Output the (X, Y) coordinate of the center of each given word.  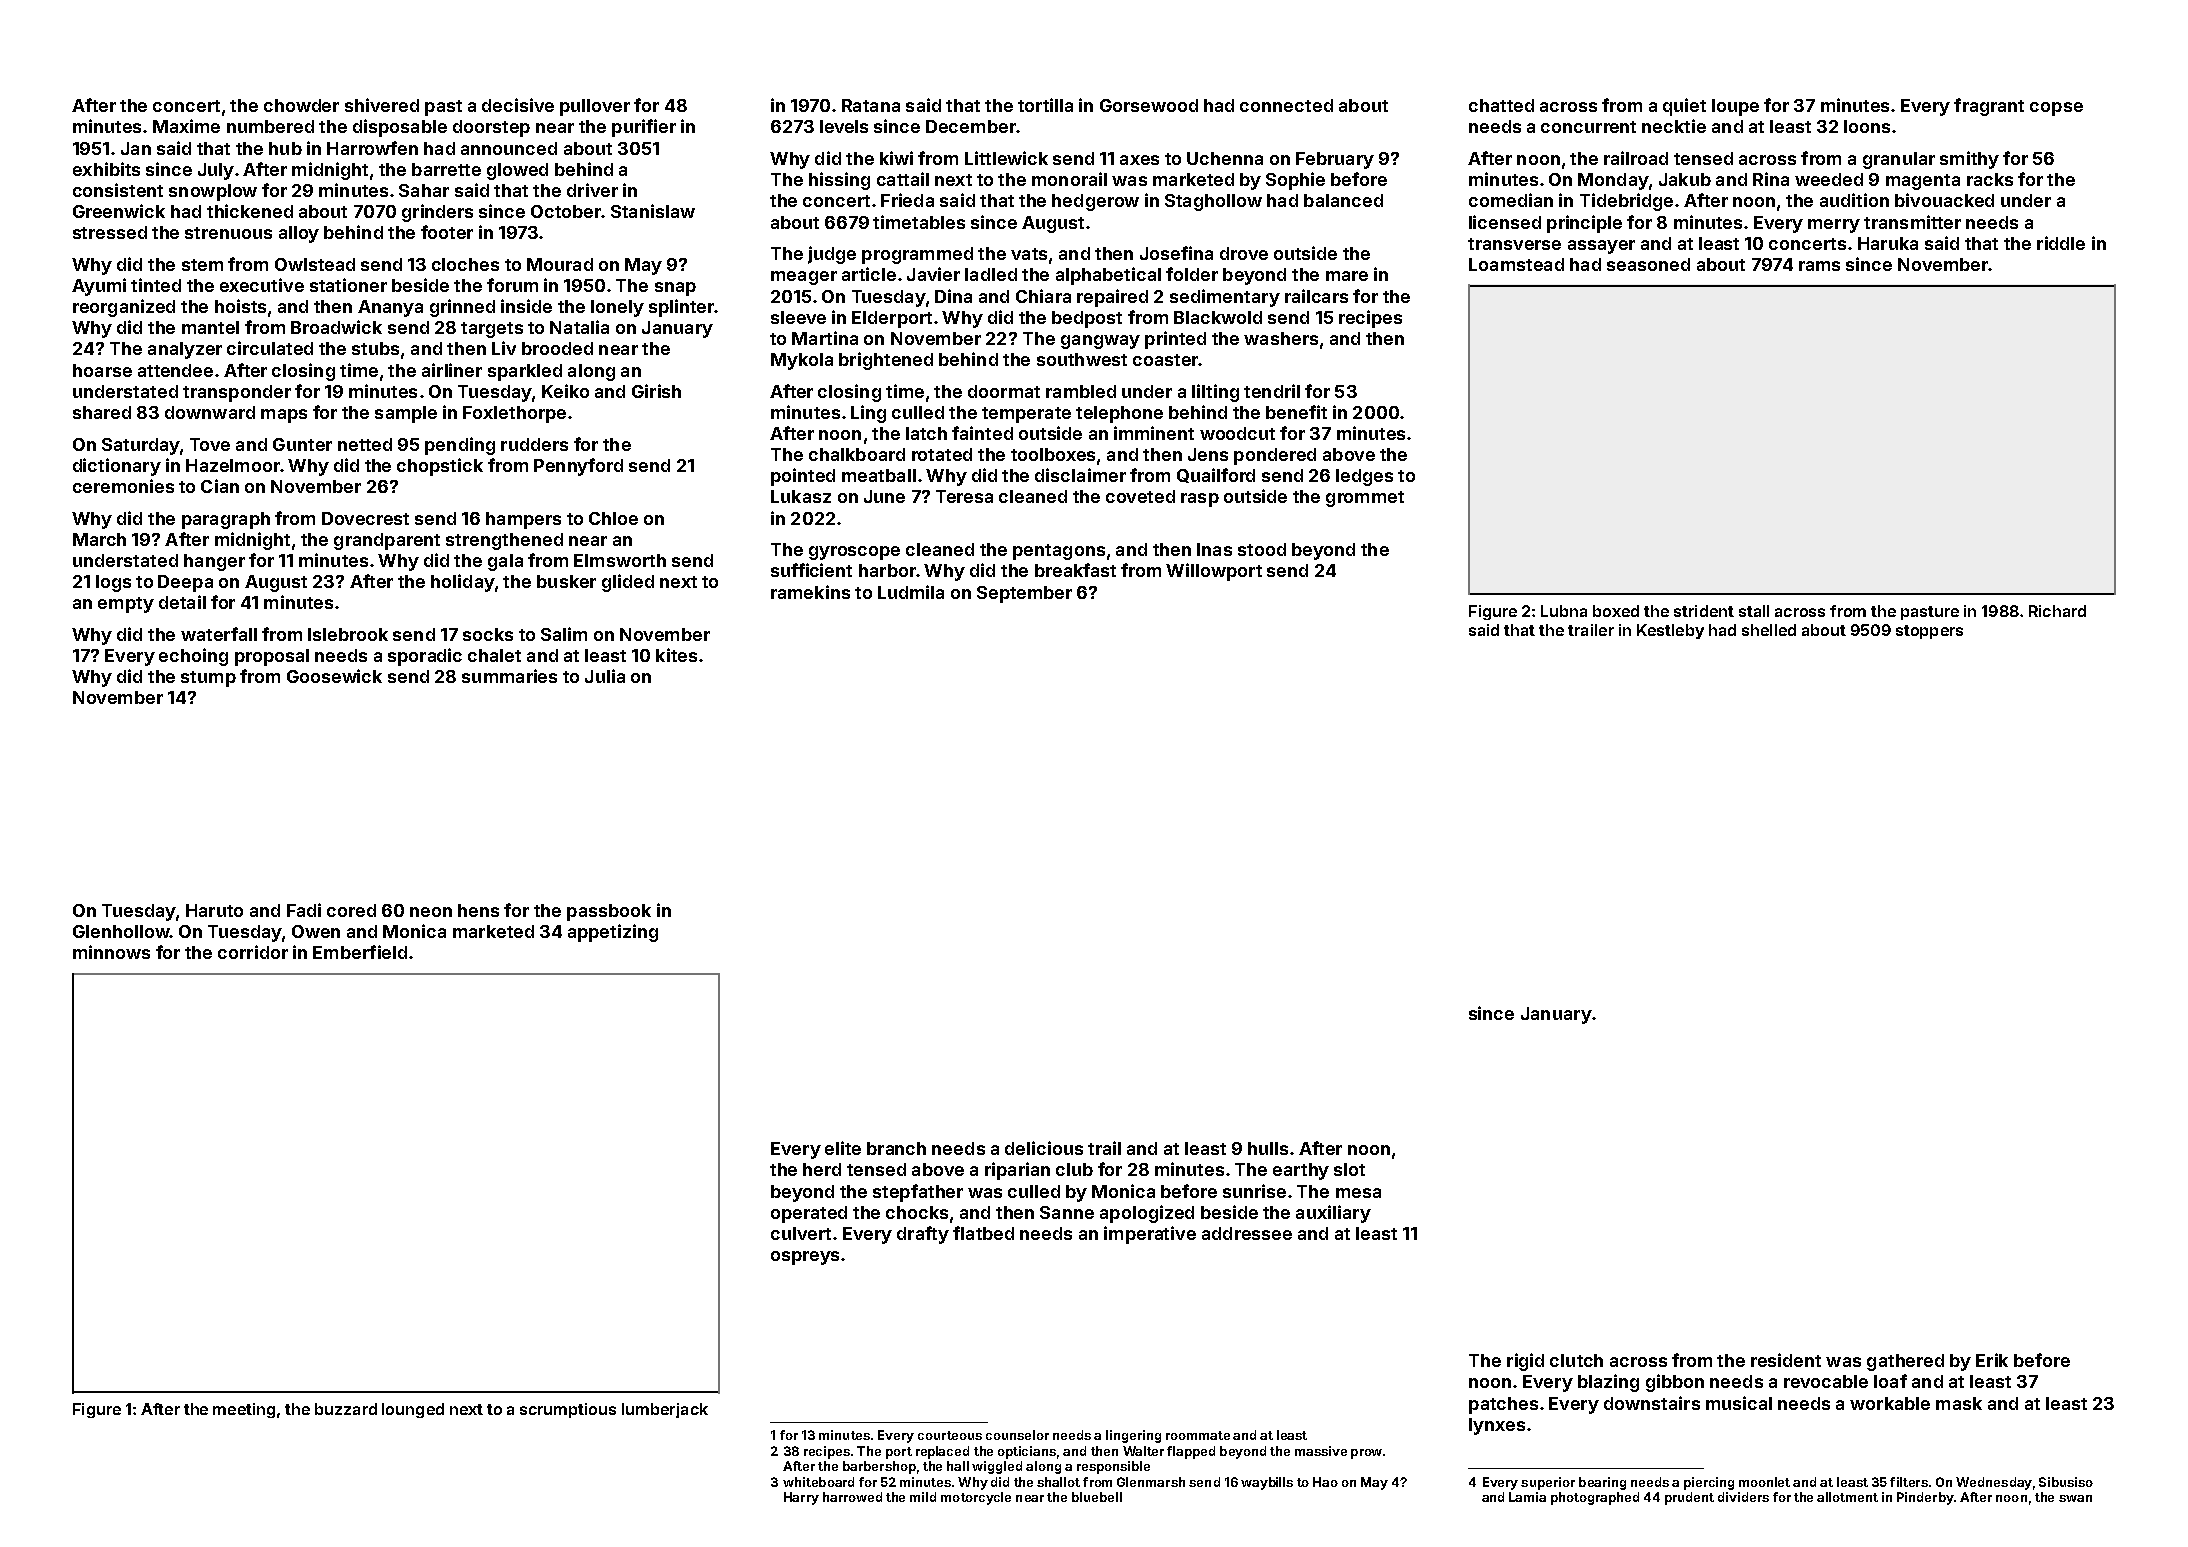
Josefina (1176, 253)
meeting (244, 1410)
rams (1819, 266)
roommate (1198, 1435)
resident (1786, 1360)
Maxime (186, 126)
